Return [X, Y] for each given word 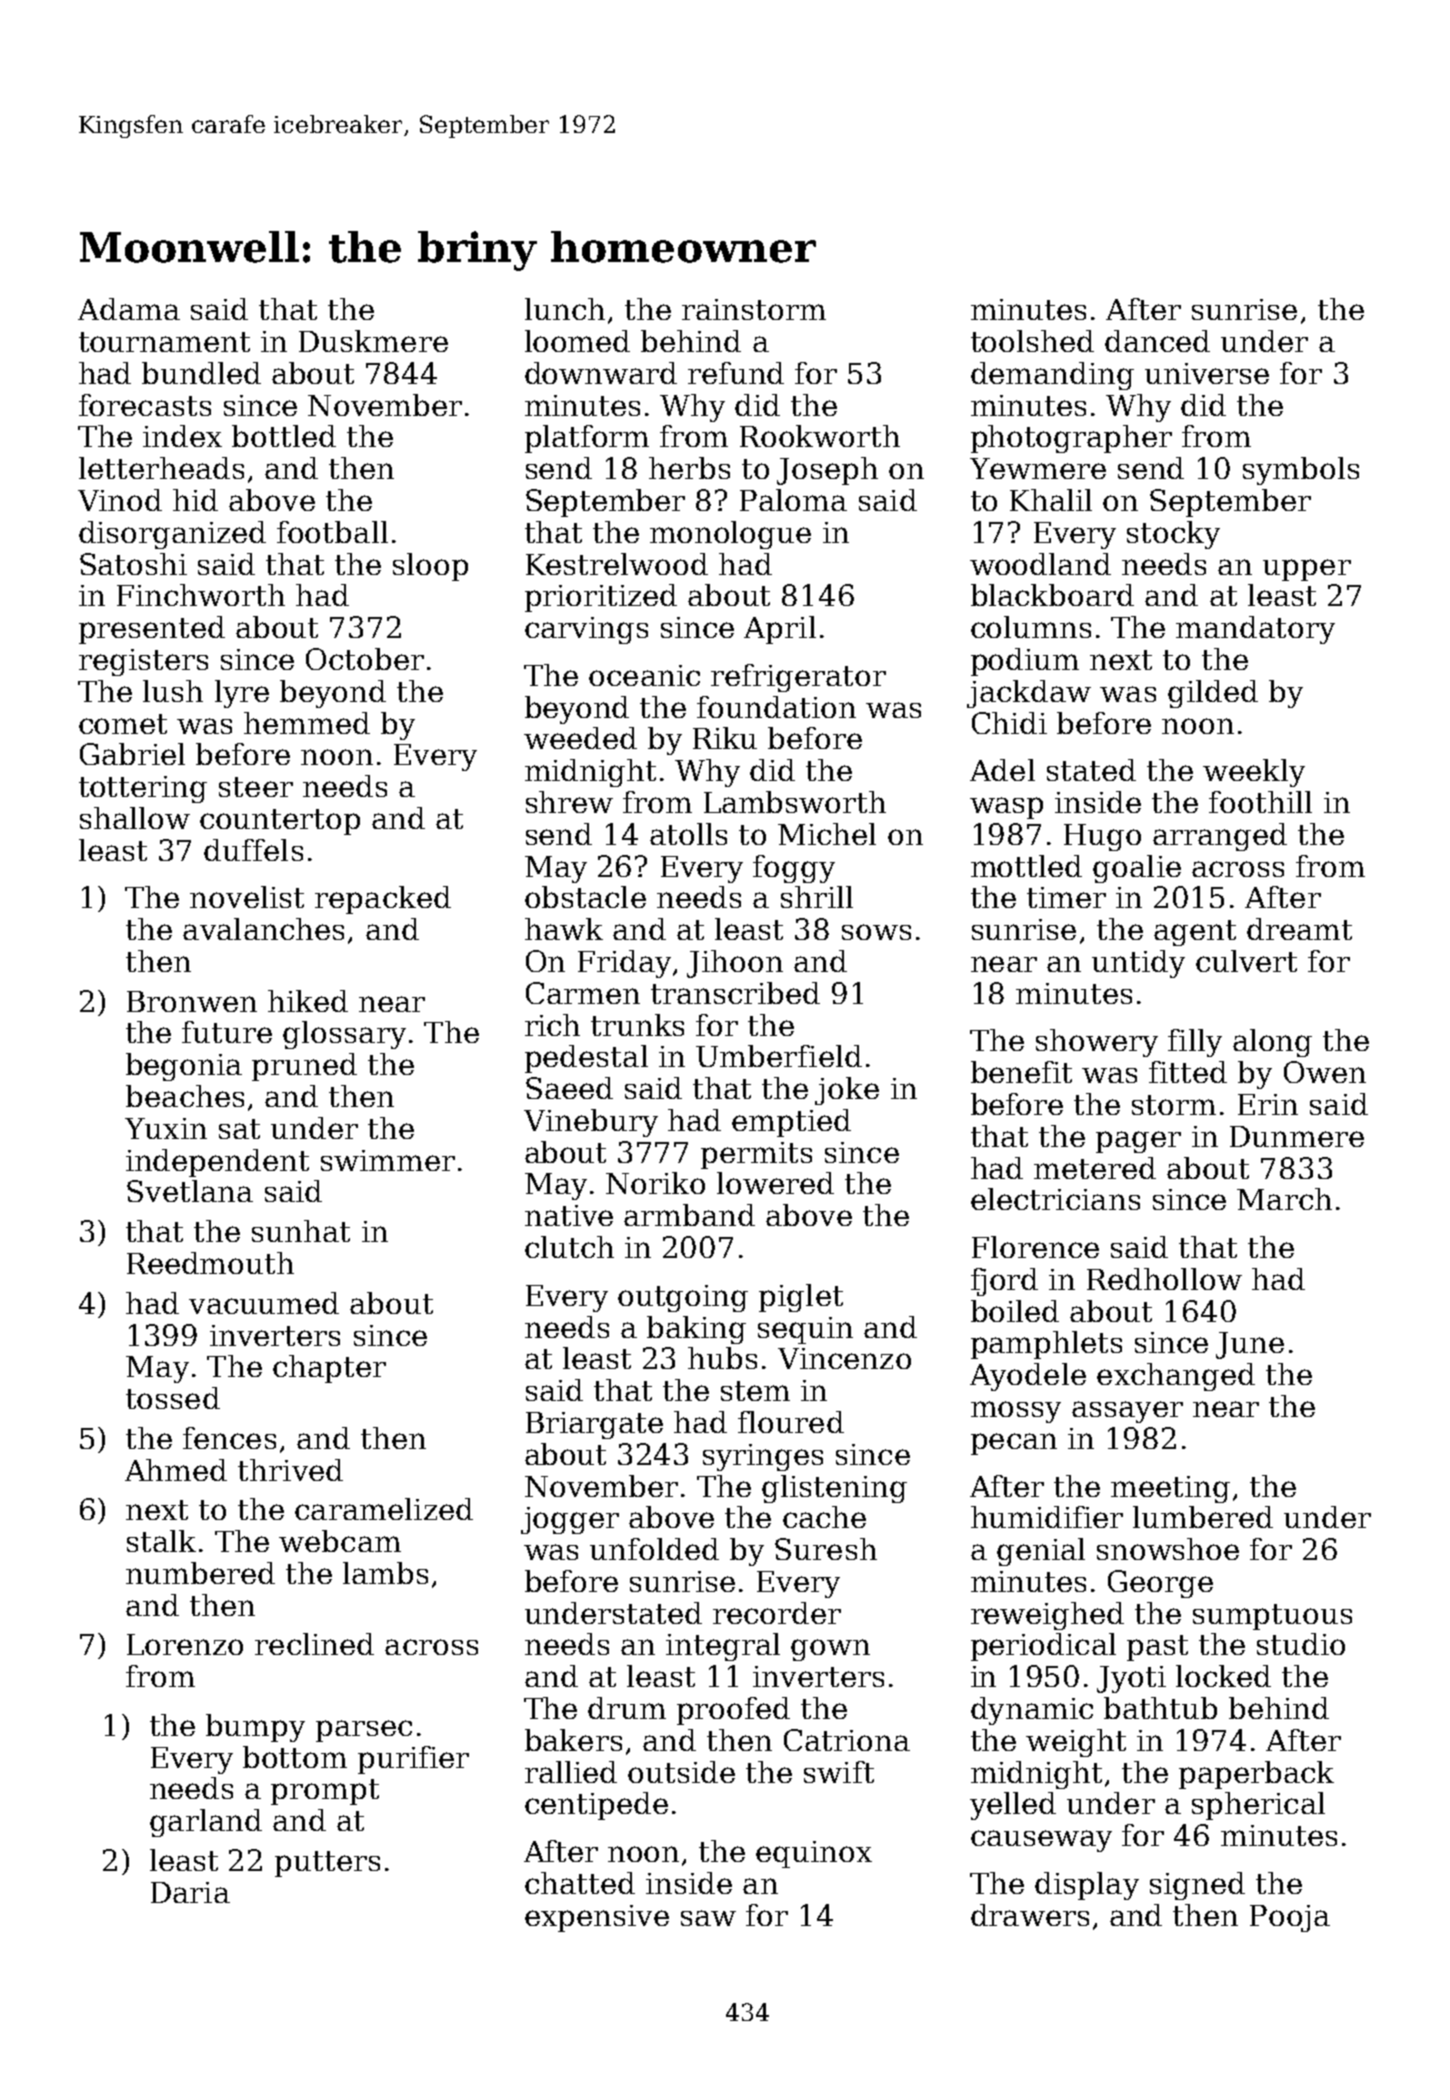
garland [206, 1823]
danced [1157, 341]
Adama [129, 309]
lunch [565, 309]
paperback [1256, 1775]
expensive [597, 1918]
